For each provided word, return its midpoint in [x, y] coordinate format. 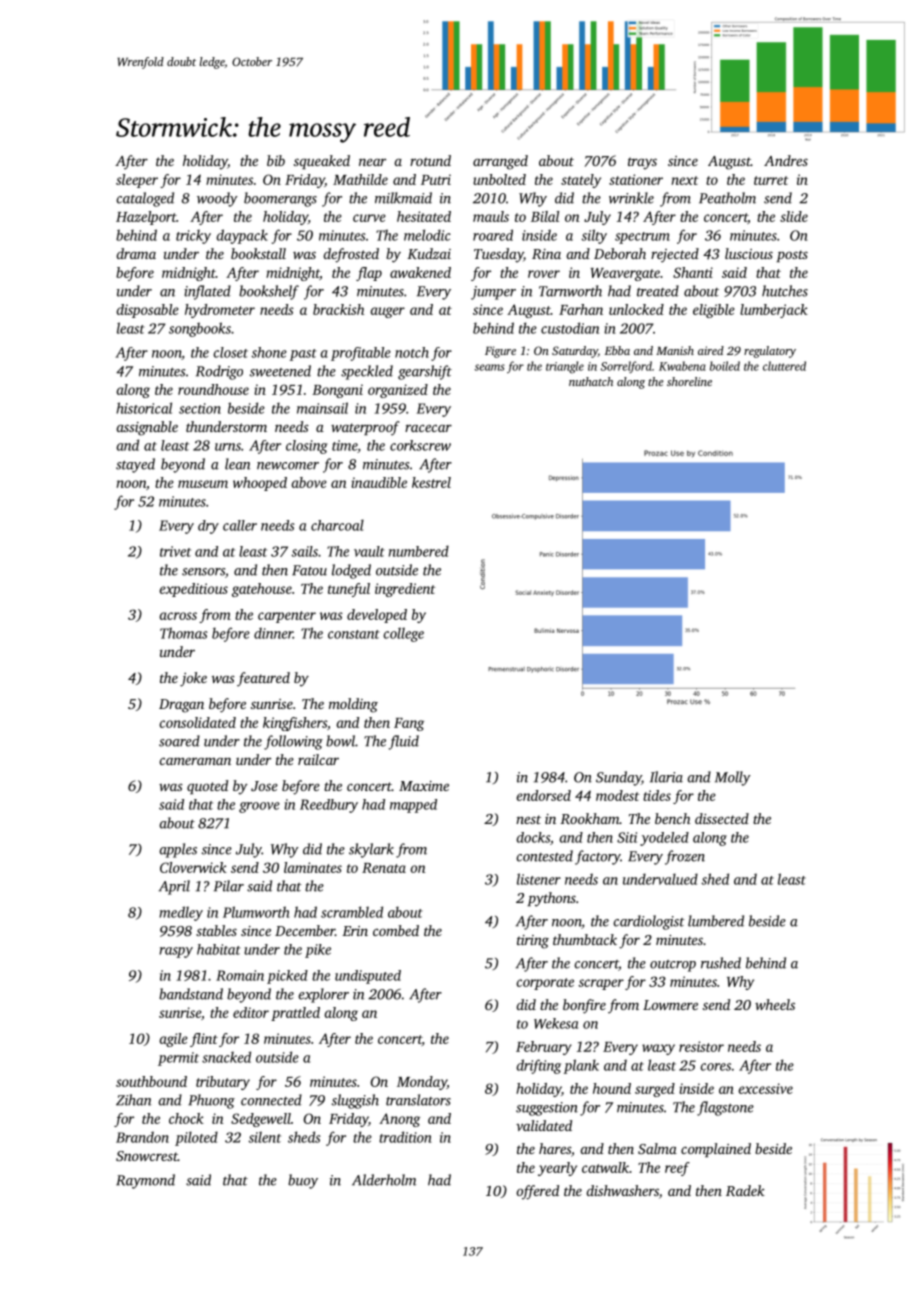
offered [537, 1192]
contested [544, 856]
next [685, 180]
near [372, 162]
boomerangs [280, 199]
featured [263, 679]
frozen [685, 857]
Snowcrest [147, 1156]
